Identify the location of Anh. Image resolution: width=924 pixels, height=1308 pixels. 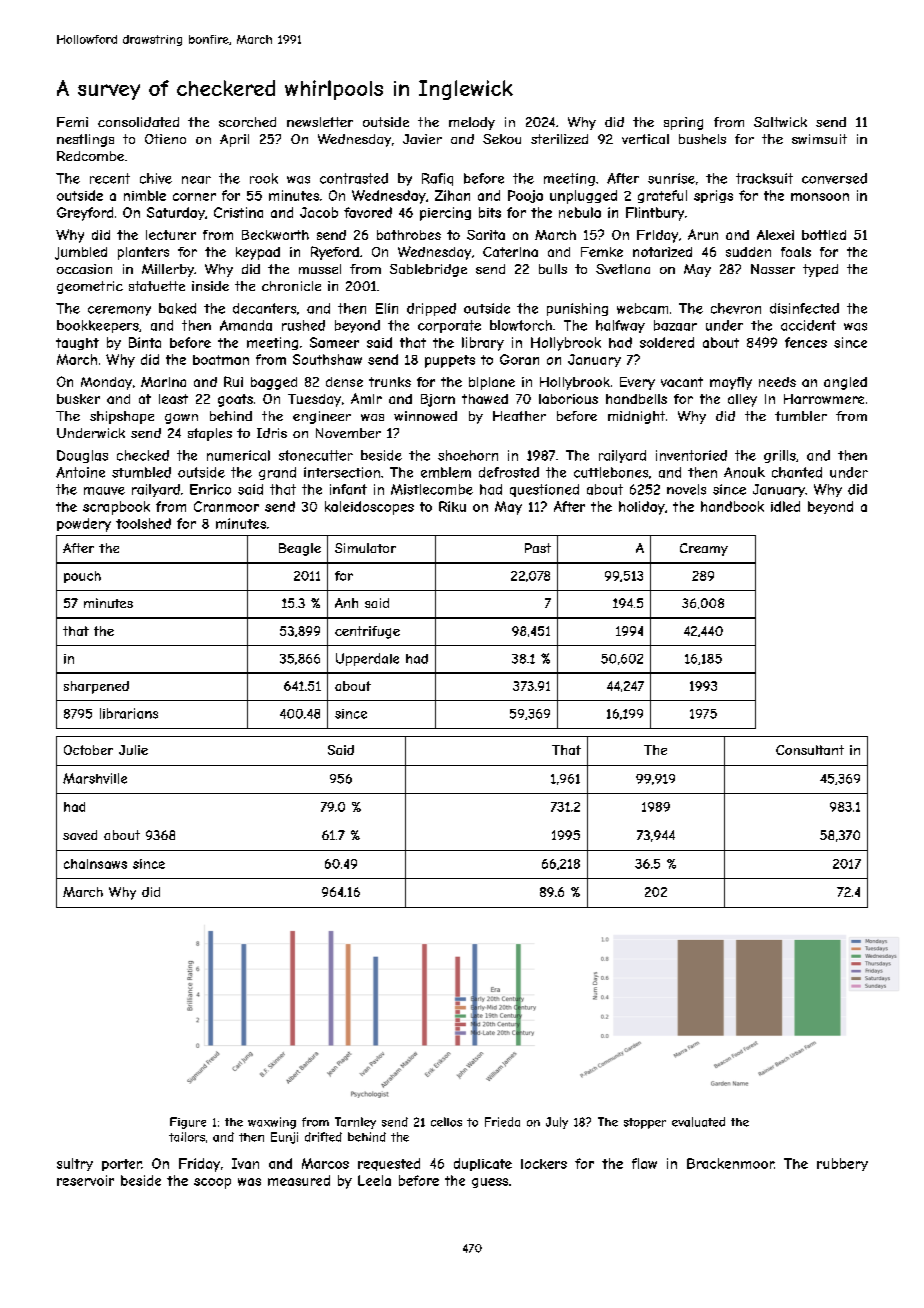
(346, 603).
